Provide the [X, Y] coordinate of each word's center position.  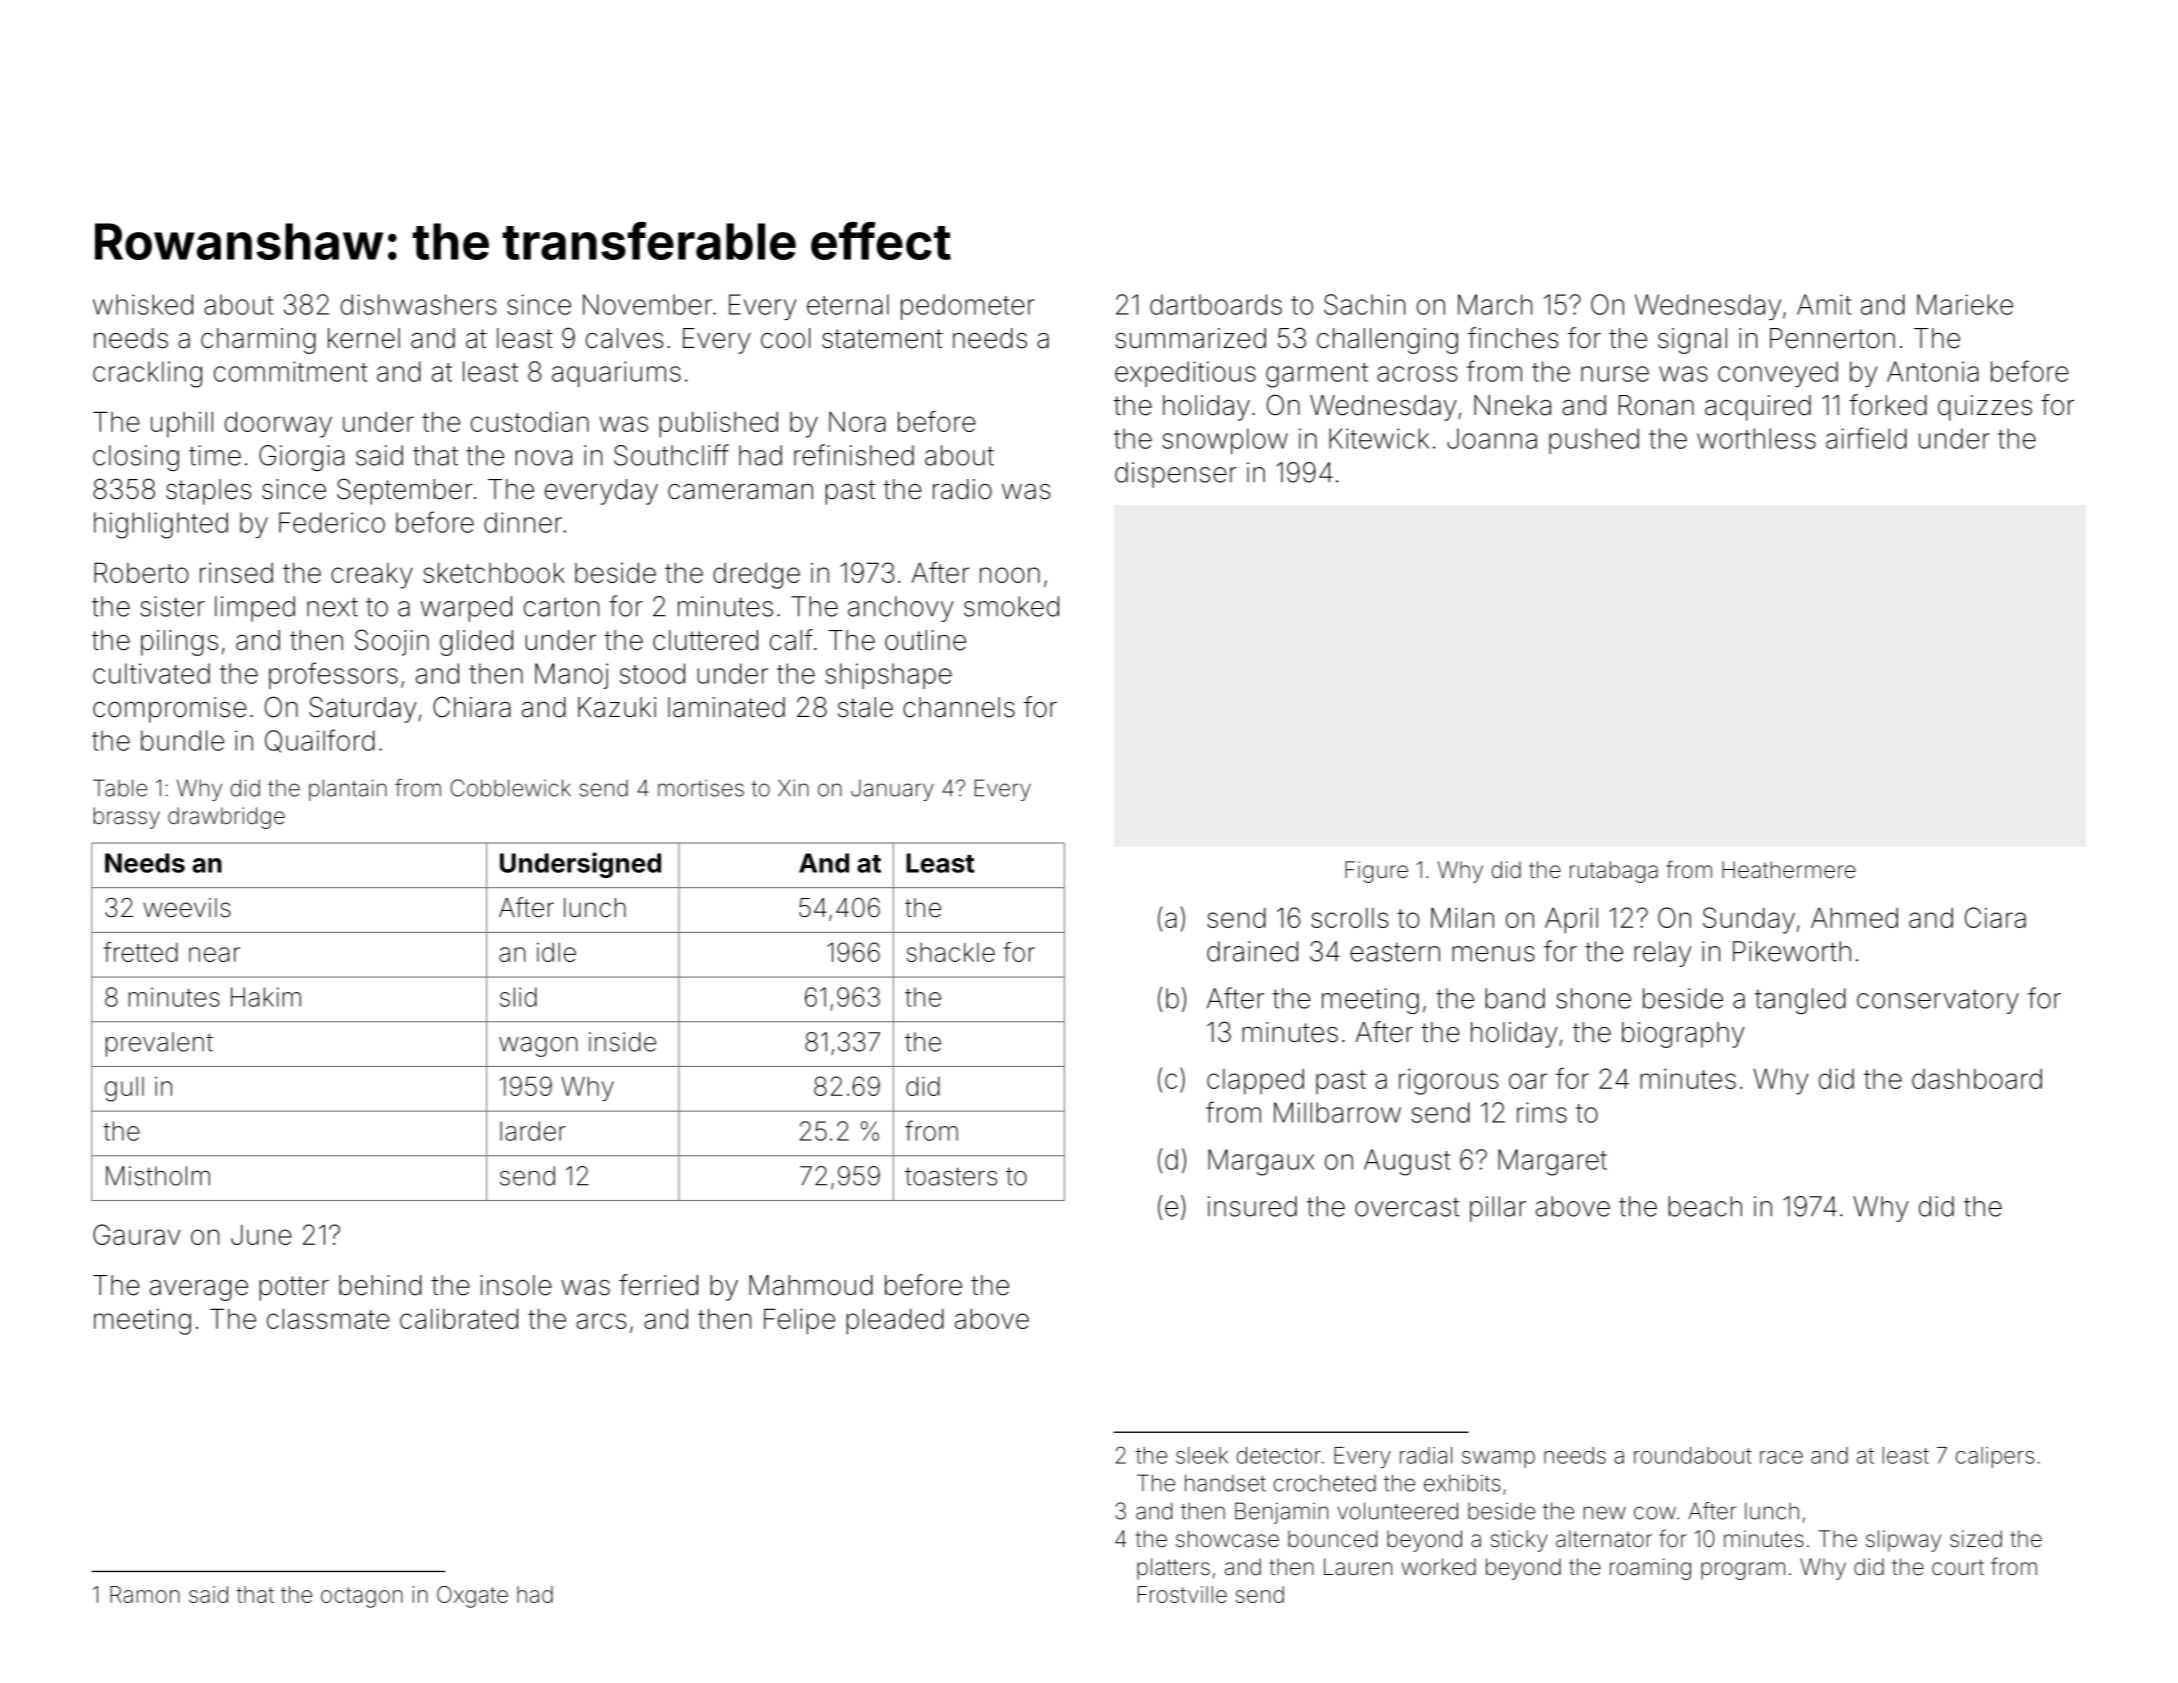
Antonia [1933, 371]
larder [533, 1131]
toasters [951, 1176]
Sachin [1364, 304]
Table [120, 788]
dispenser [1176, 475]
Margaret [1552, 1162]
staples [208, 492]
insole [516, 1285]
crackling [147, 374]
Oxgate [472, 1597]
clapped [1255, 1082]
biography [1683, 1035]
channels [959, 707]
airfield [1866, 438]
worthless [1756, 438]
